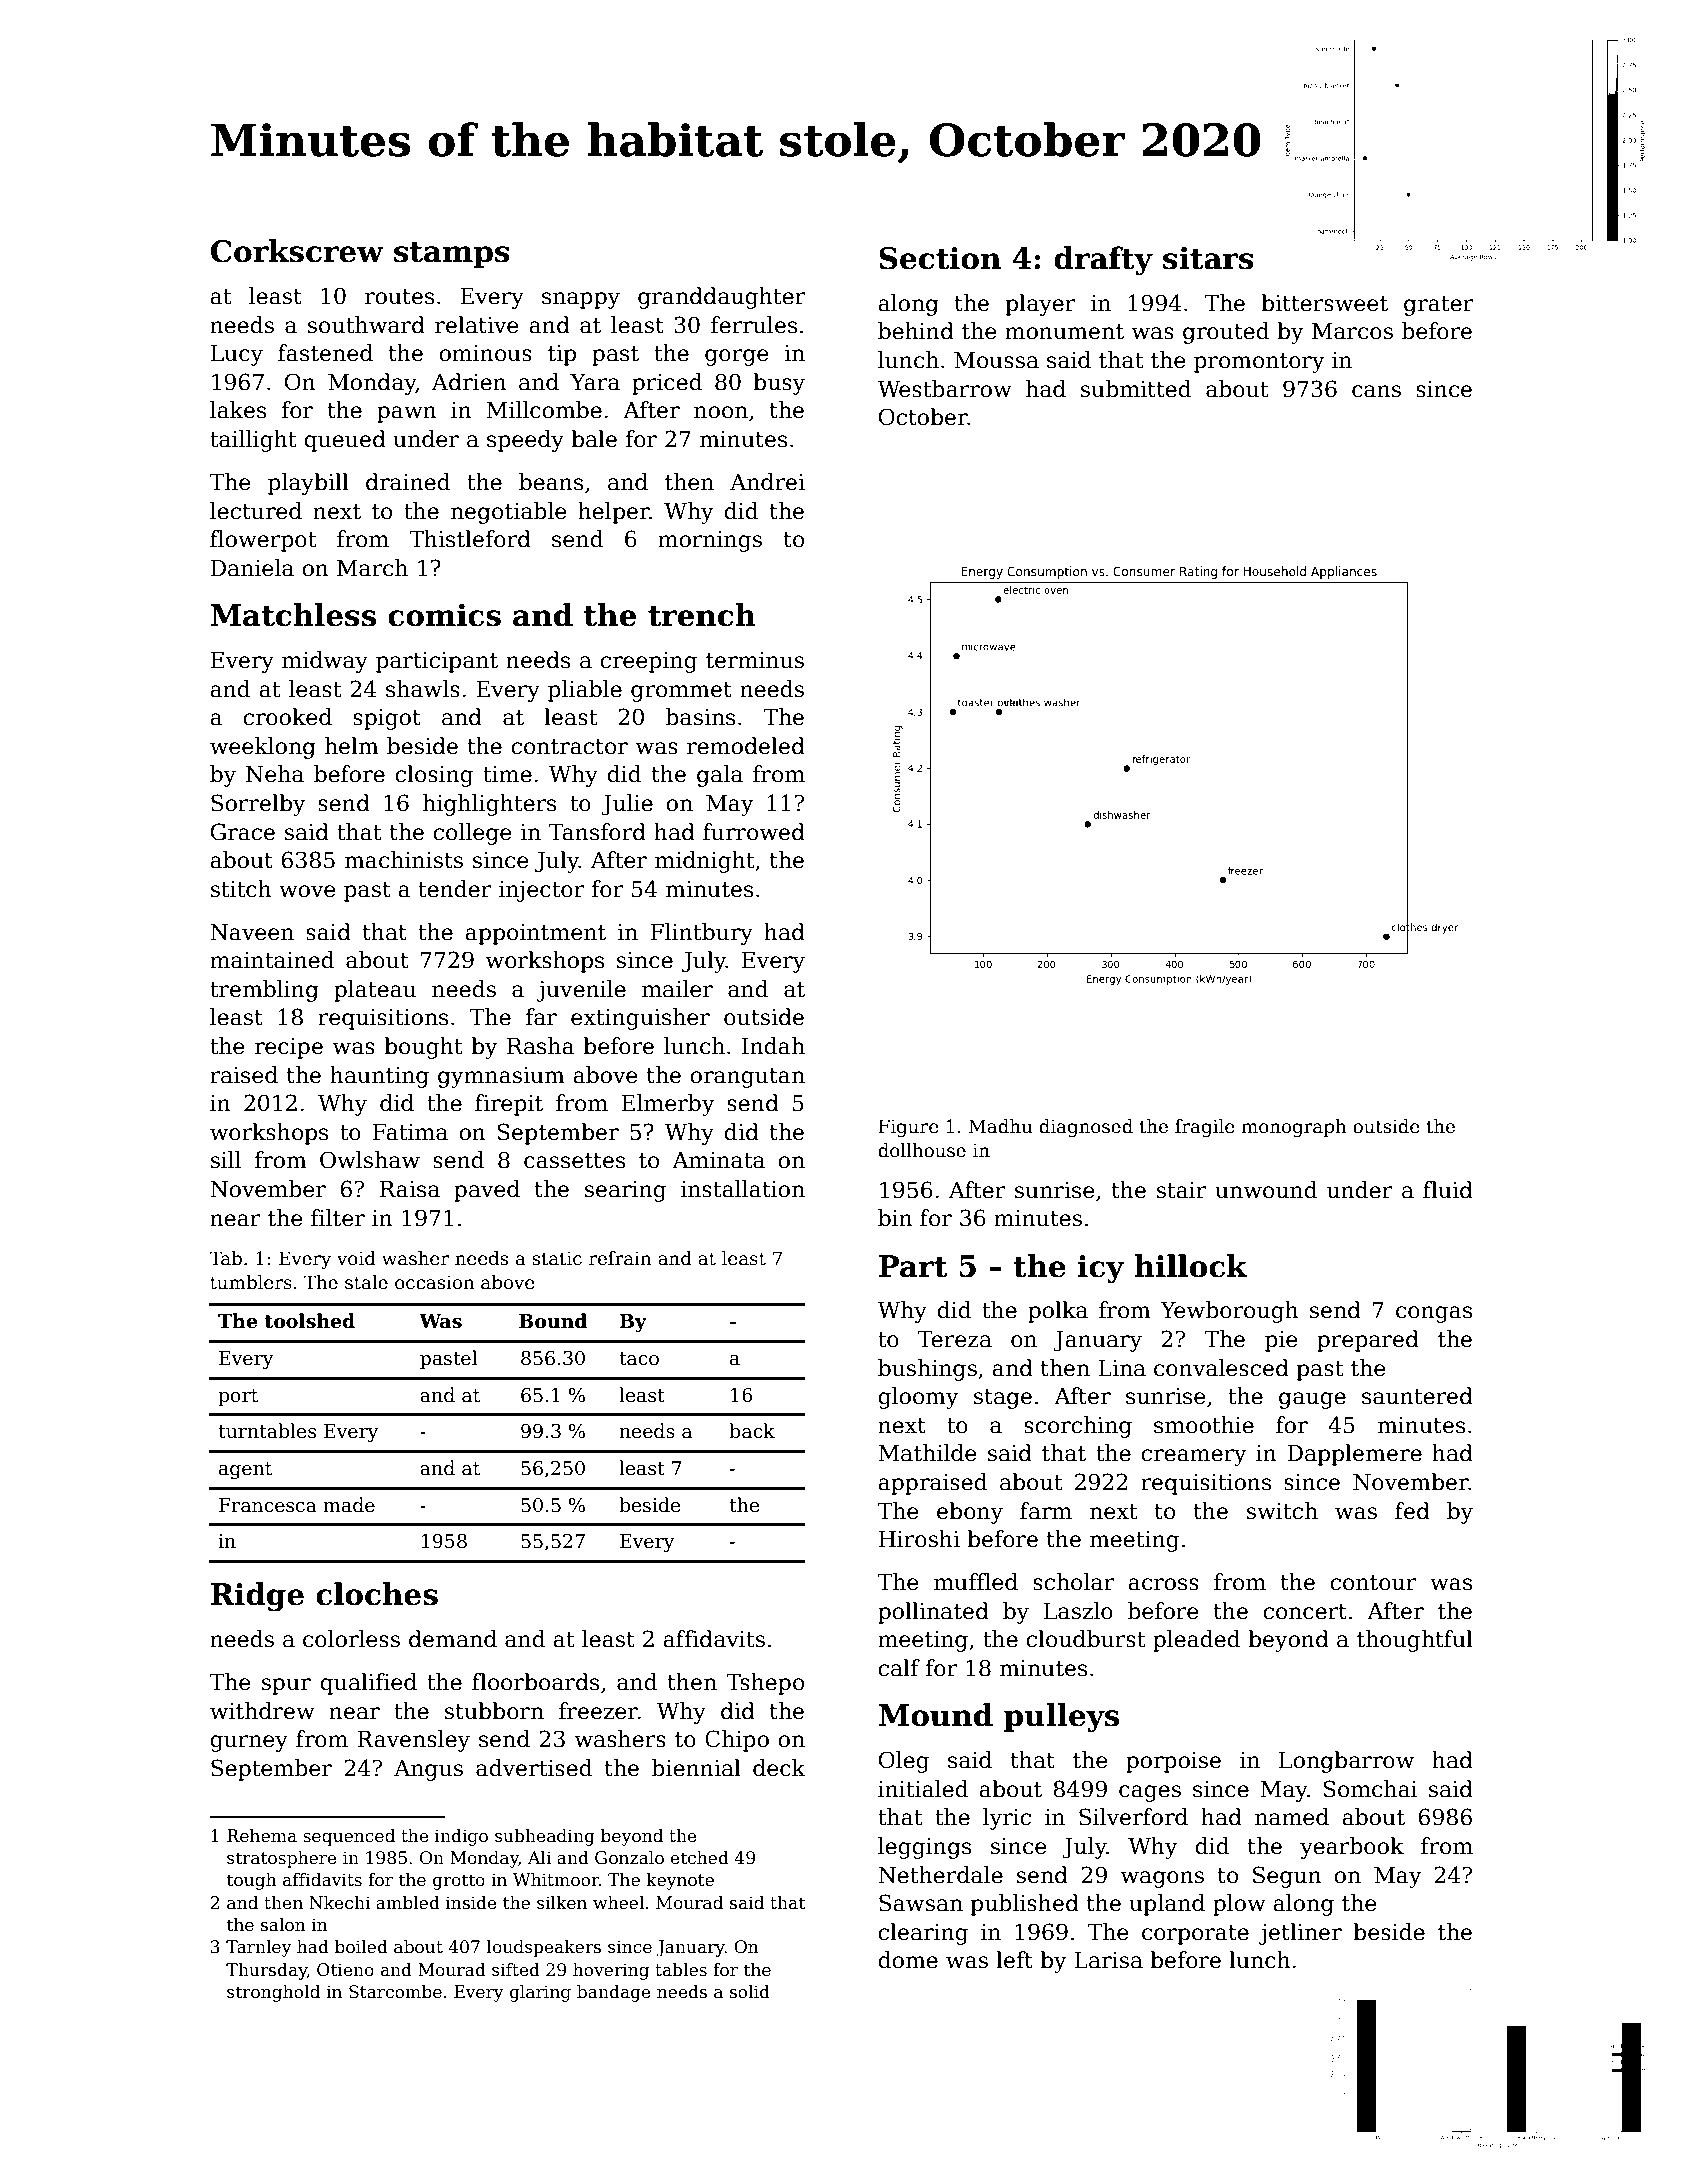  Describe the element at coordinates (1324, 303) in the screenshot. I see `bittersweet` at that location.
